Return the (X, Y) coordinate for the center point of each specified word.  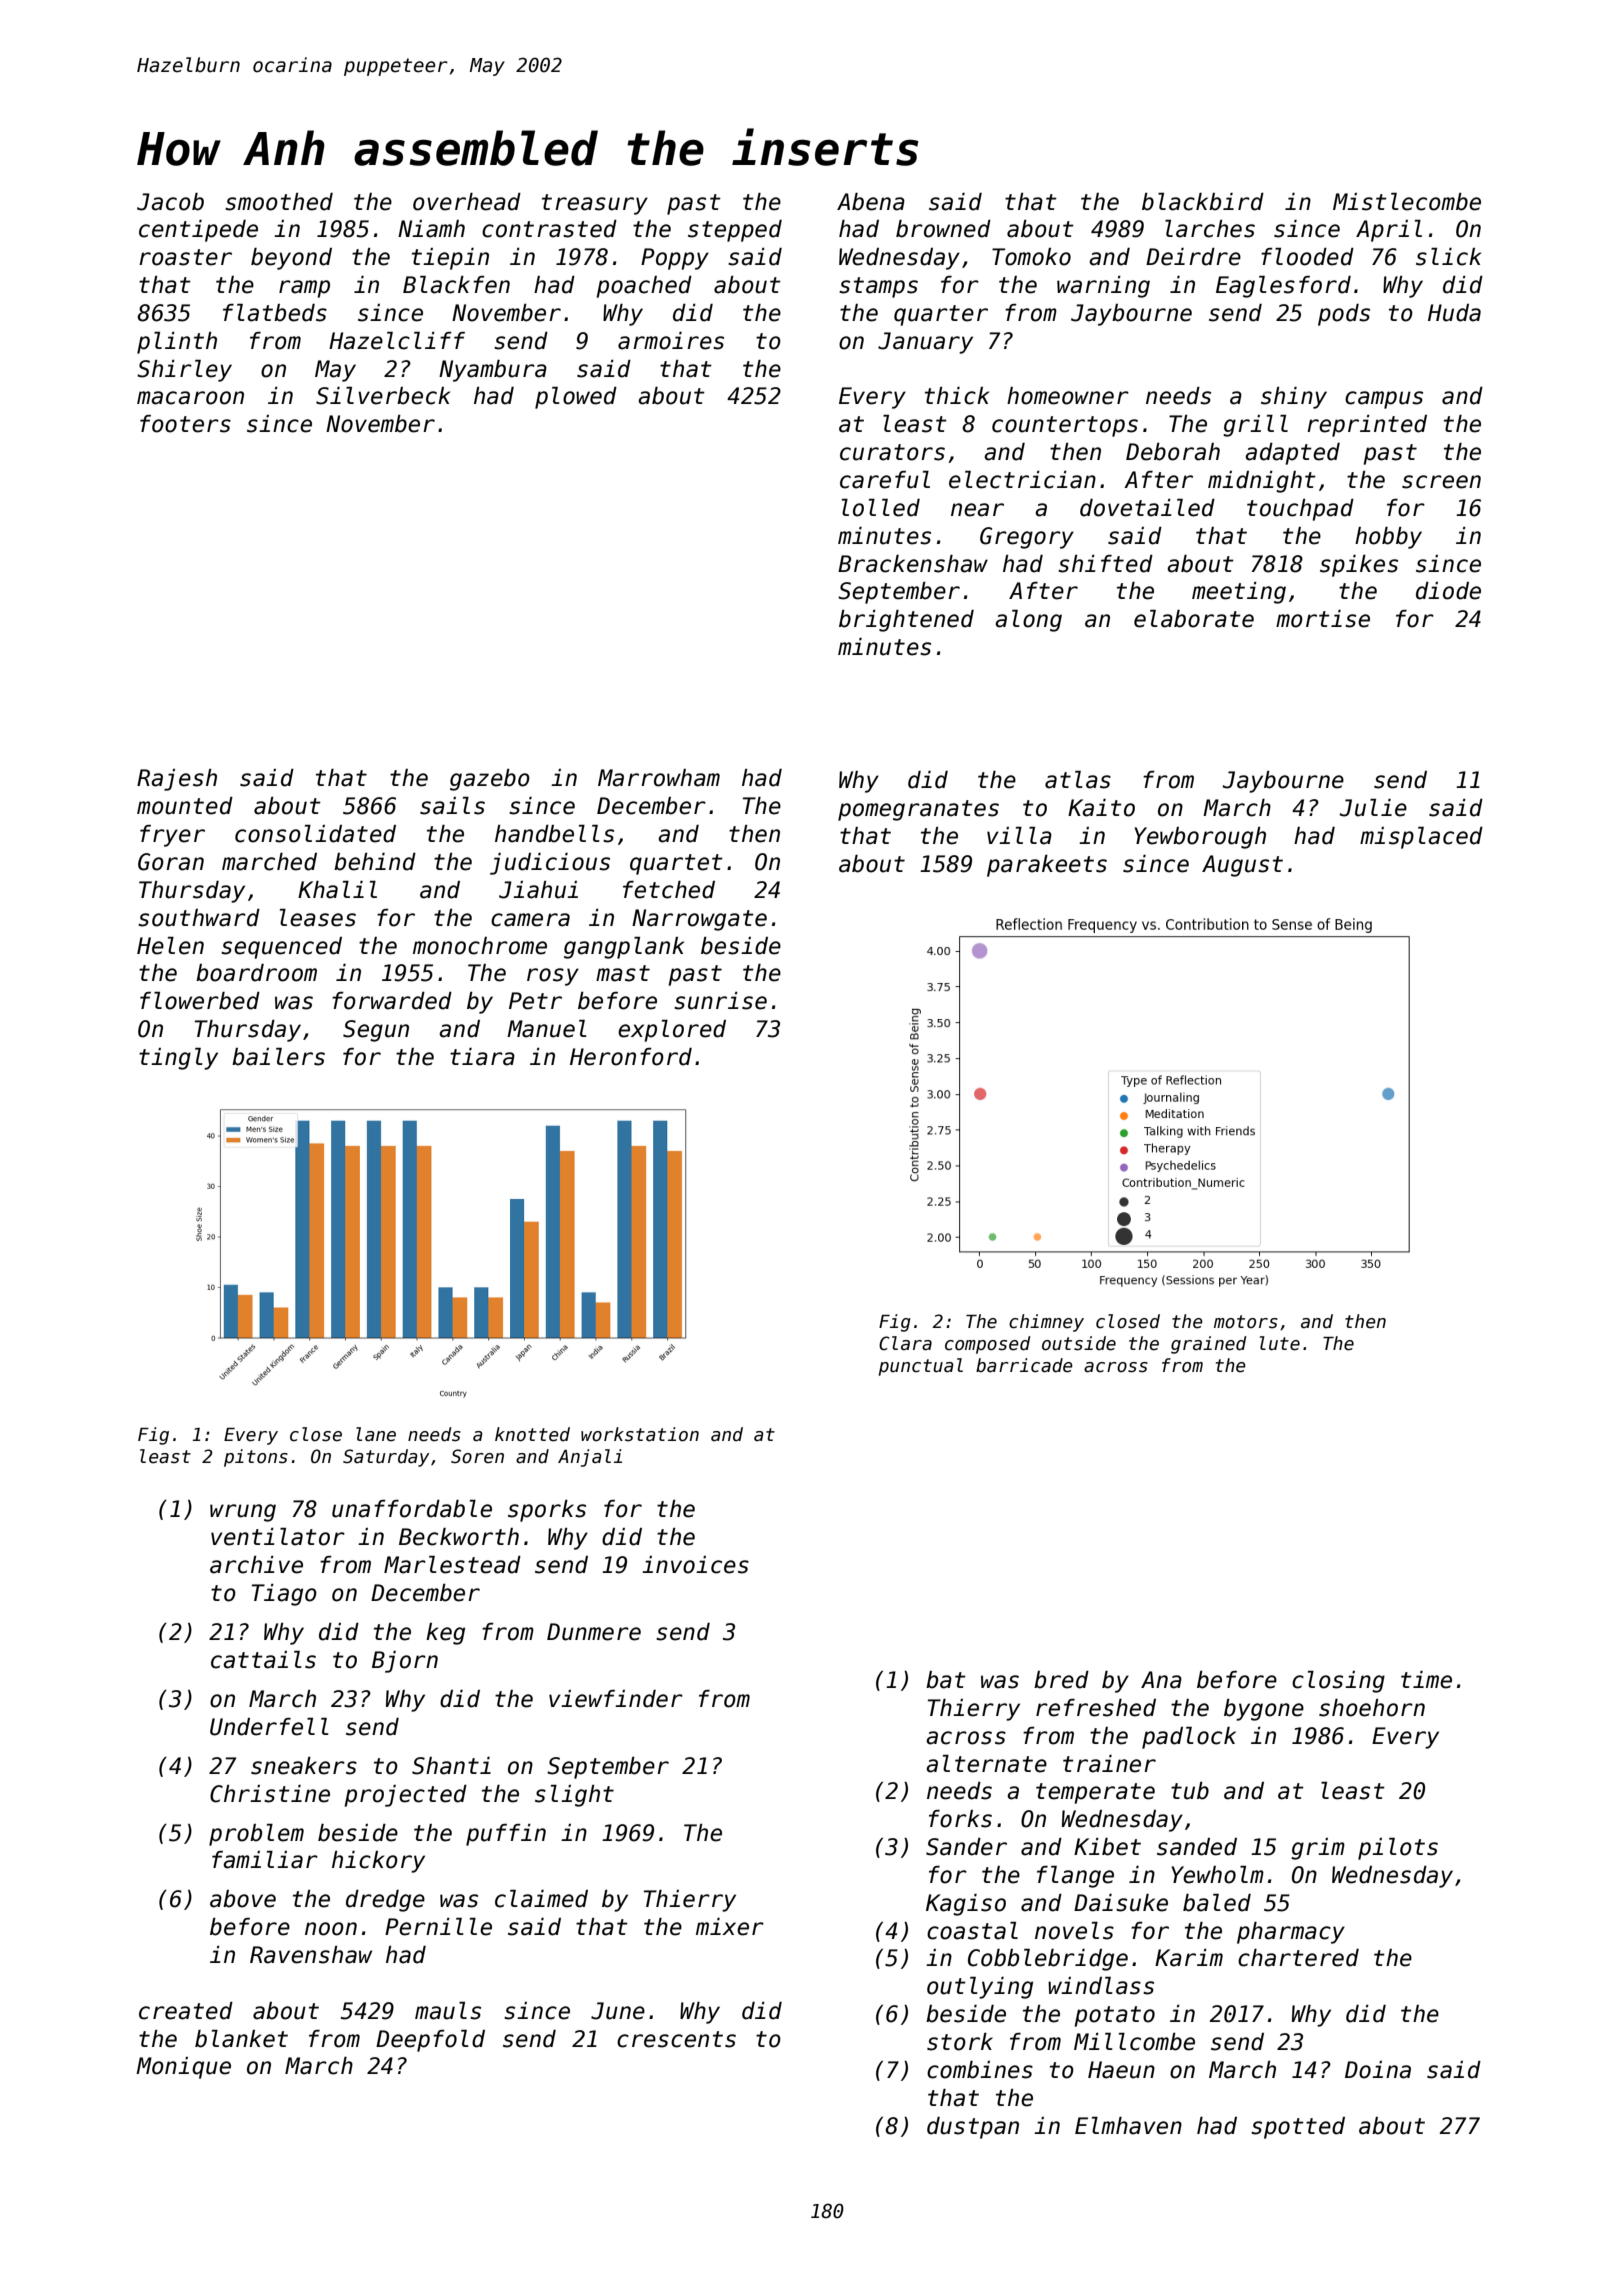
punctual (921, 1367)
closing (1338, 1682)
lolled (881, 508)
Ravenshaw (311, 1955)
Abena (871, 202)
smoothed (279, 202)
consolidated (315, 834)
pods (1344, 315)
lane (376, 1434)
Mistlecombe (1407, 202)
